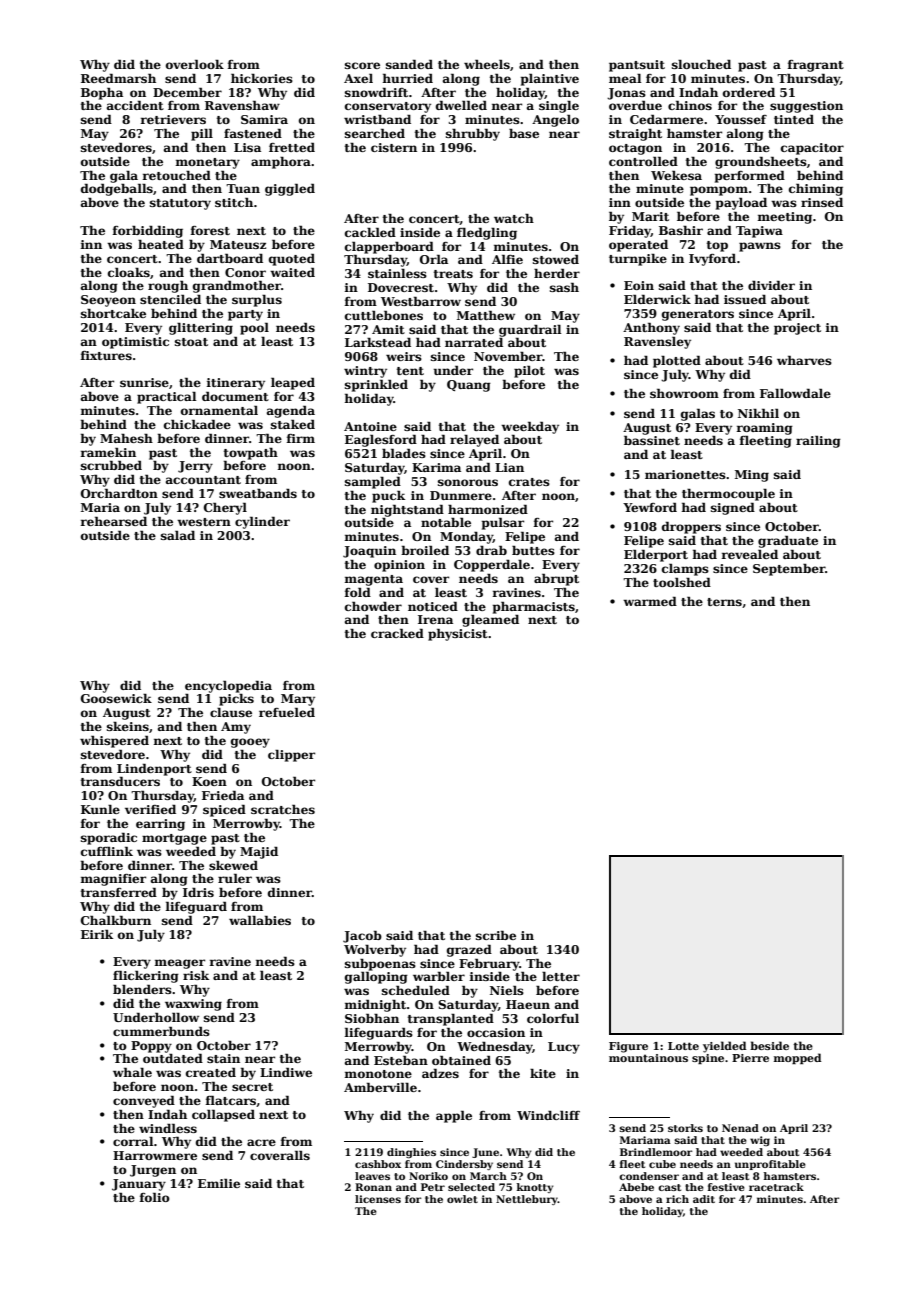 The height and width of the screenshot is (1308, 924). What do you see at coordinates (758, 413) in the screenshot?
I see `Nikhil` at bounding box center [758, 413].
